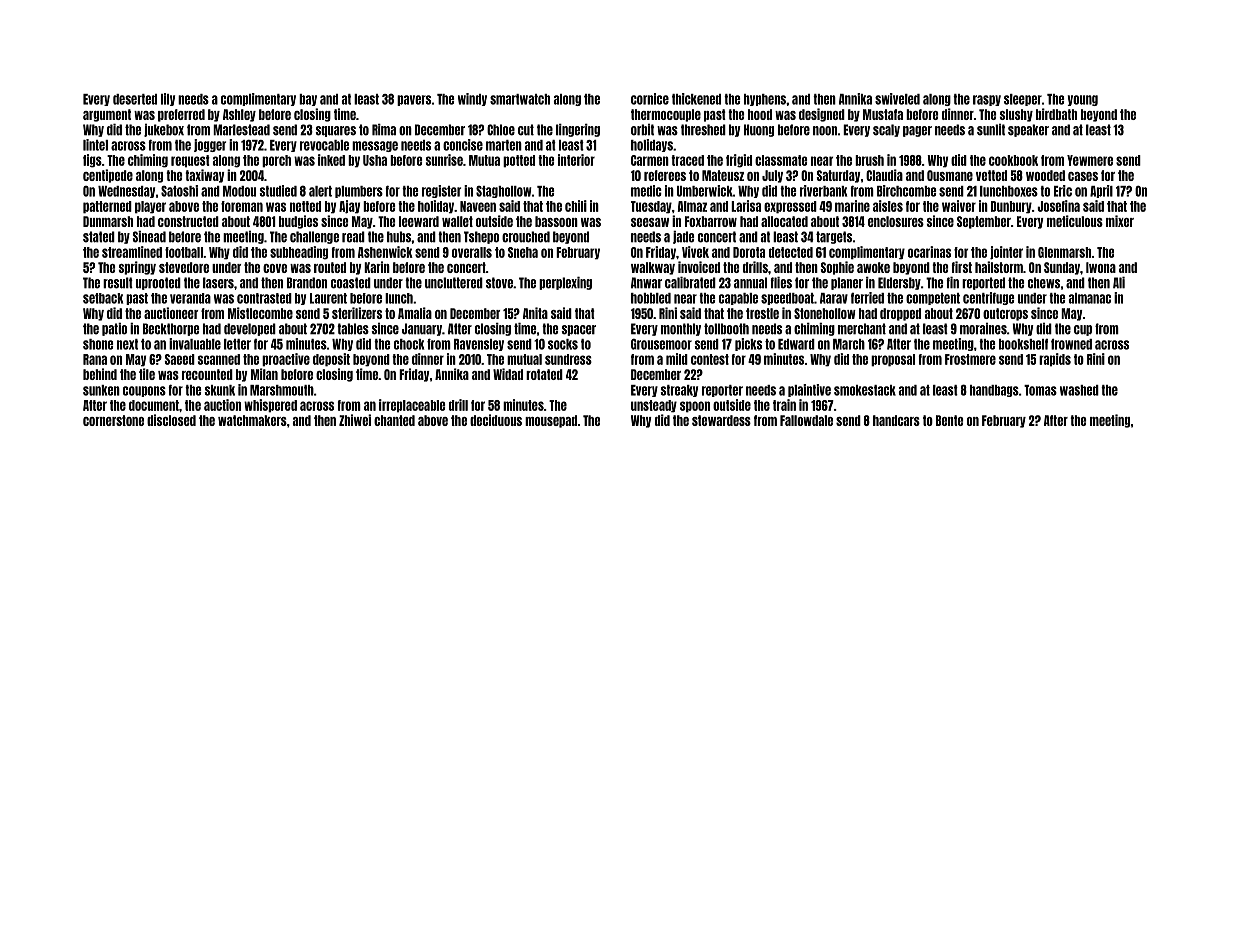 The height and width of the screenshot is (952, 1233). I want to click on smartwatch, so click(520, 99).
